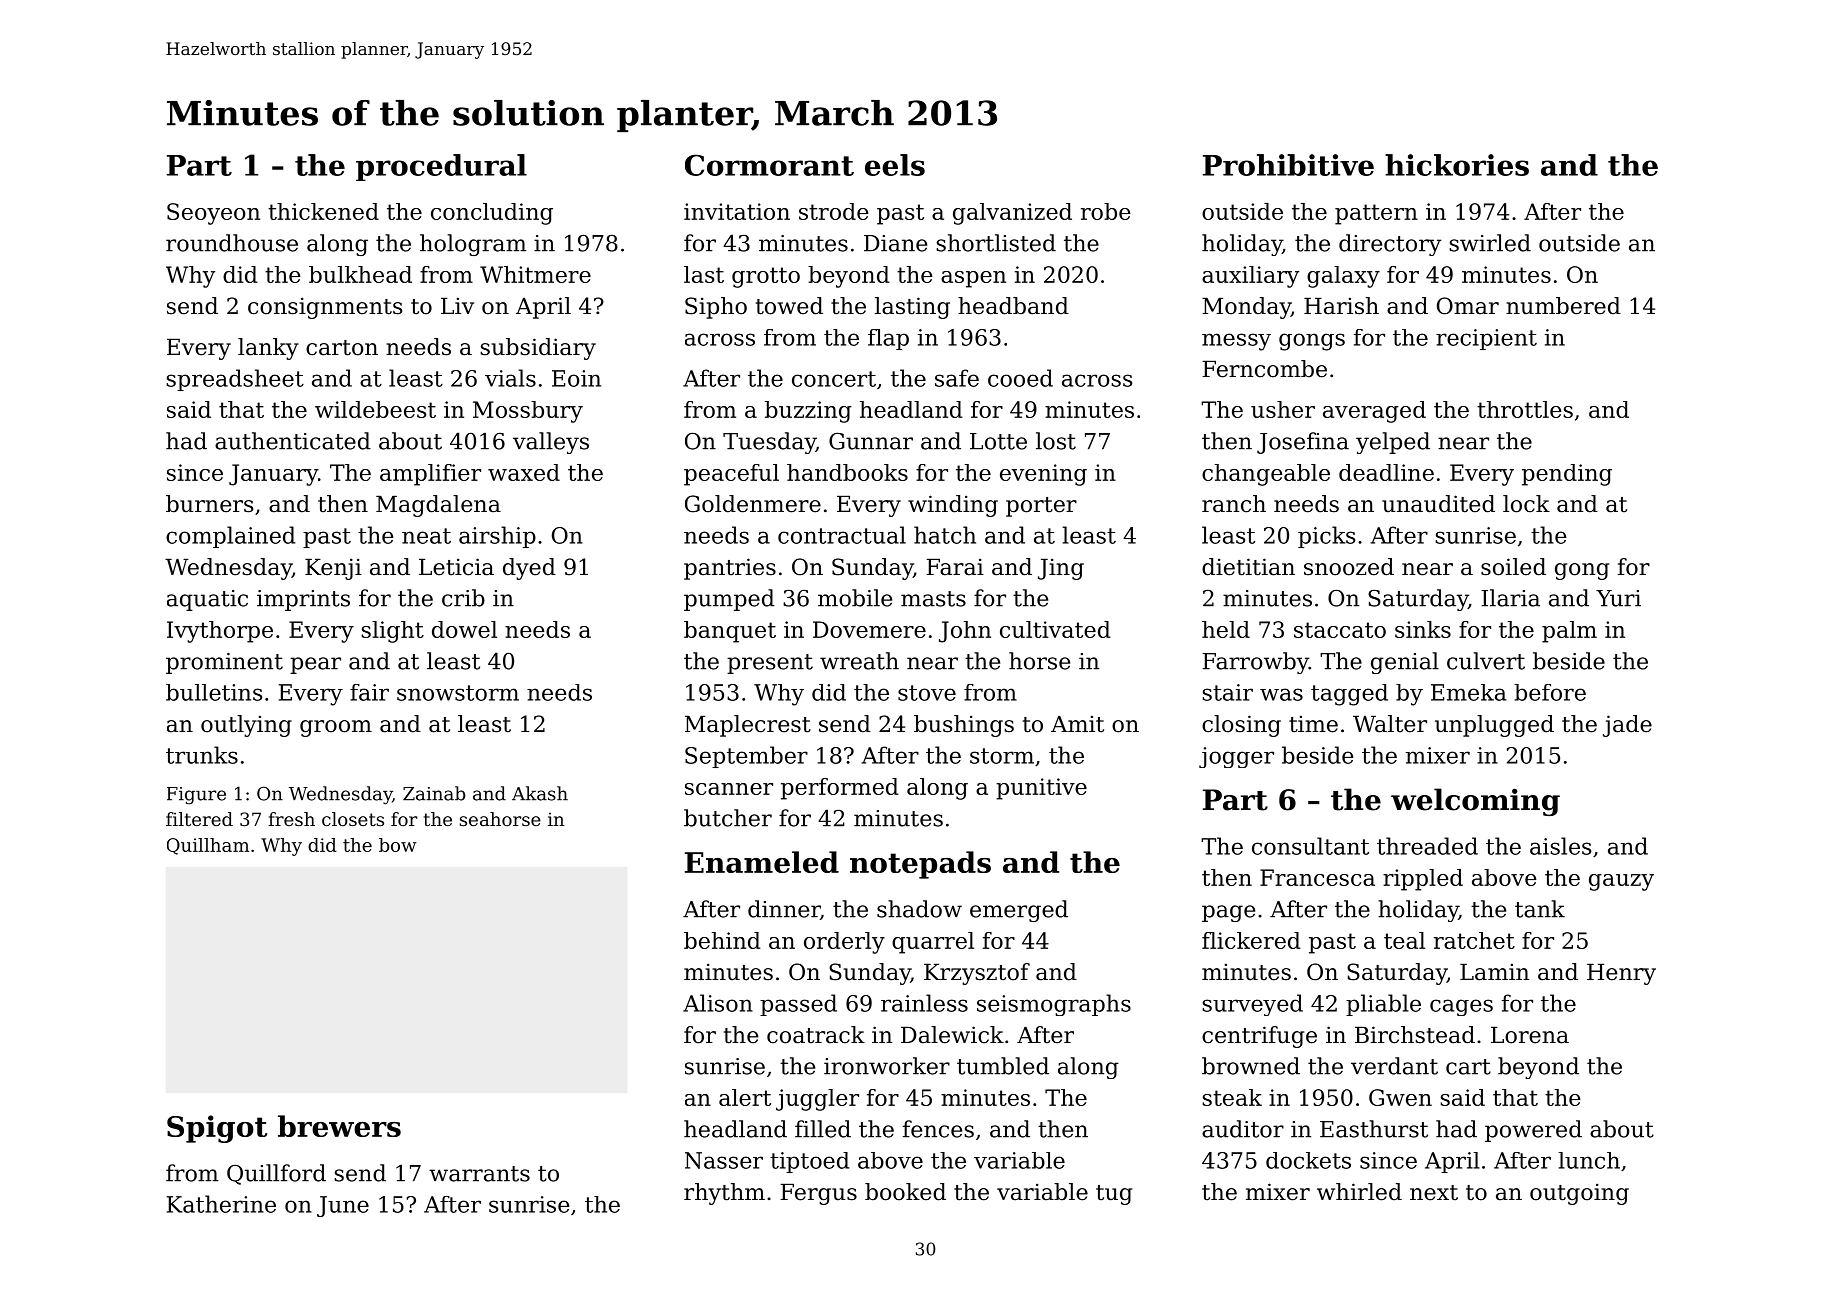  Describe the element at coordinates (209, 504) in the page. I see `burners` at that location.
